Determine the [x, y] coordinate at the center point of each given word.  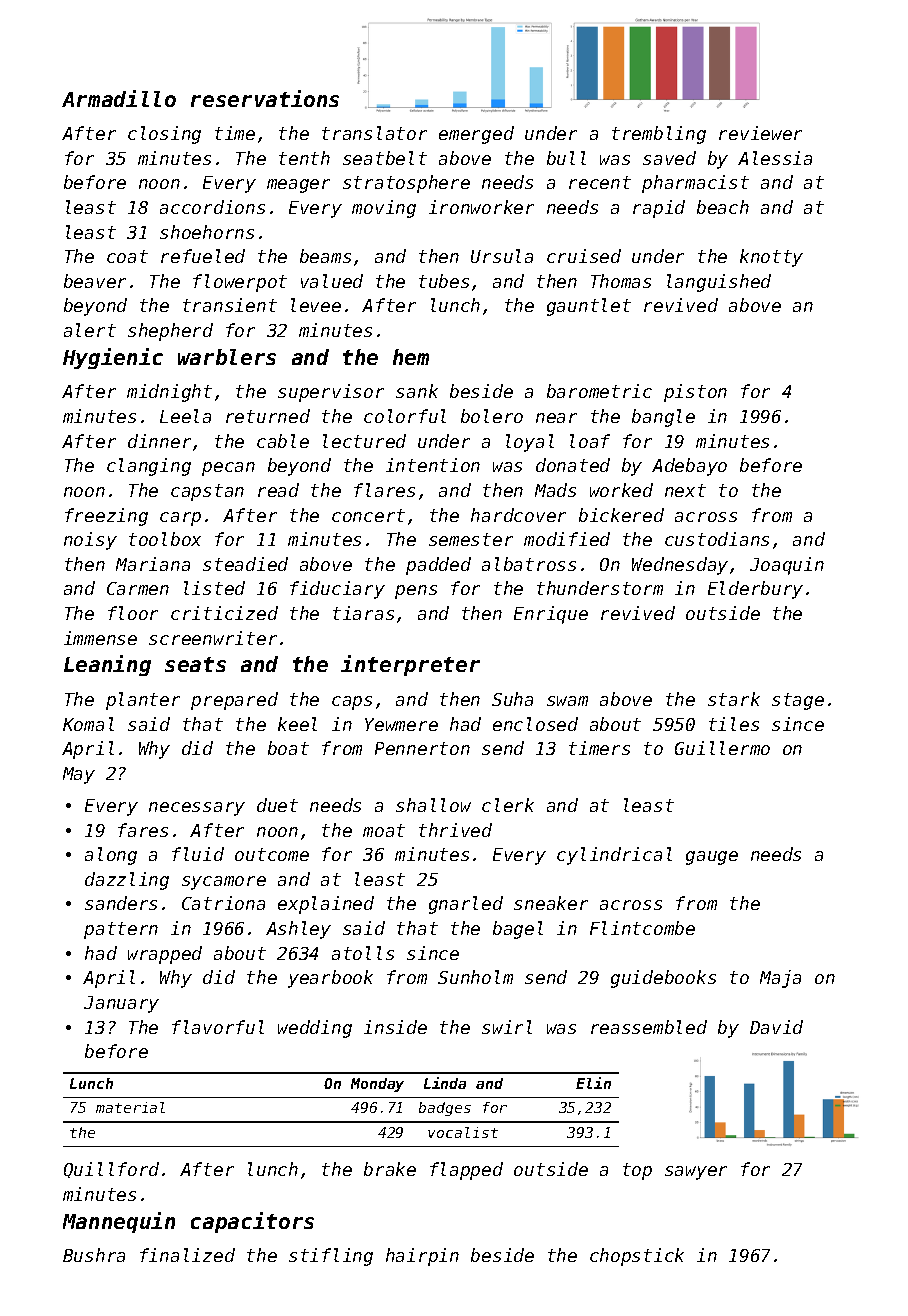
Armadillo [119, 98]
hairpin [422, 1257]
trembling [659, 135]
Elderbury [755, 590]
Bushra [94, 1255]
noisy [90, 541]
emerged [476, 135]
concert [368, 515]
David [776, 1027]
